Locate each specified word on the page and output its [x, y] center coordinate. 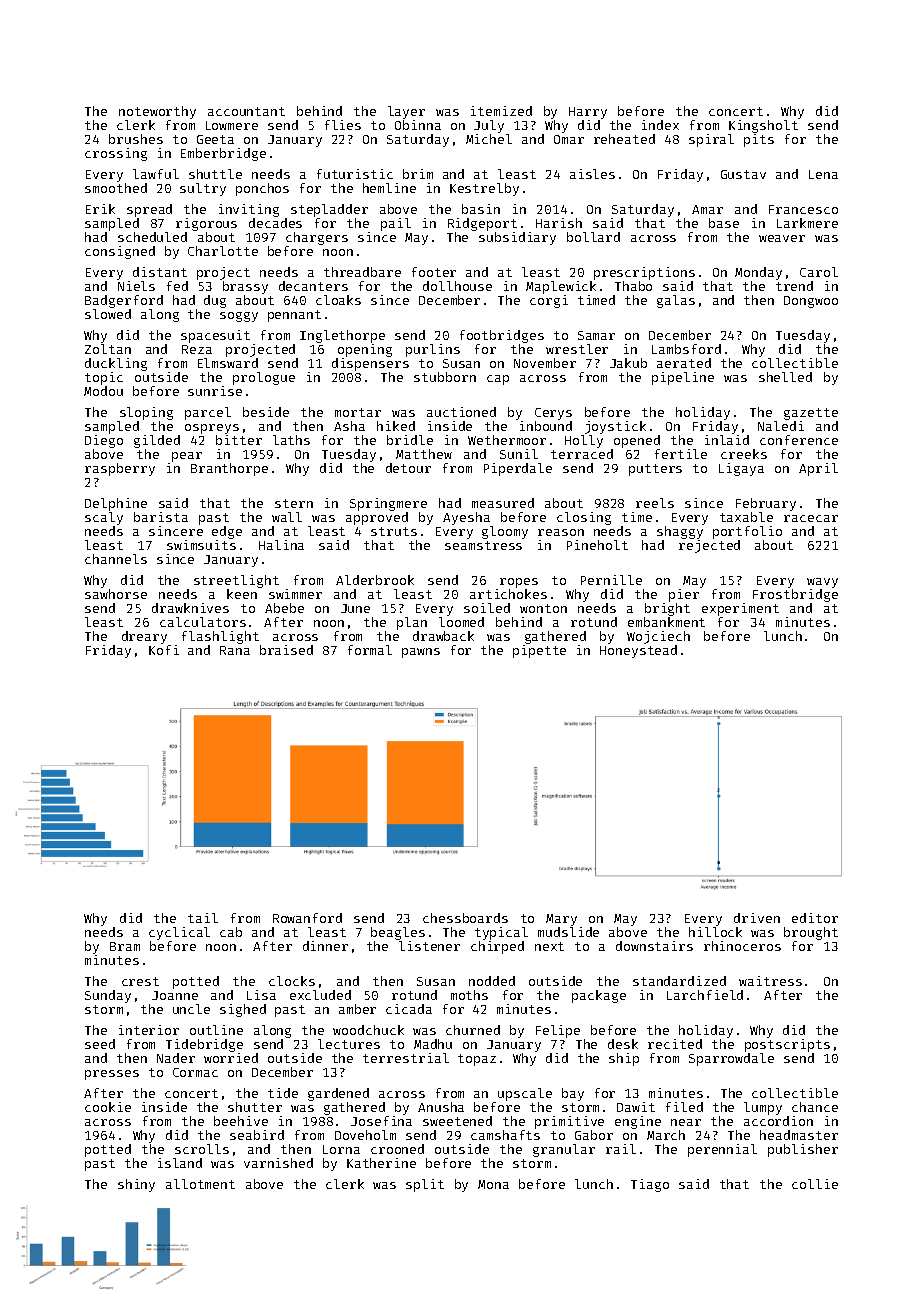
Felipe [558, 1031]
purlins [433, 350]
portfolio [747, 532]
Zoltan [108, 349]
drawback [443, 636]
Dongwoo [811, 302]
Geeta [215, 139]
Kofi [164, 650]
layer [406, 112]
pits [759, 140]
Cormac [195, 1072]
